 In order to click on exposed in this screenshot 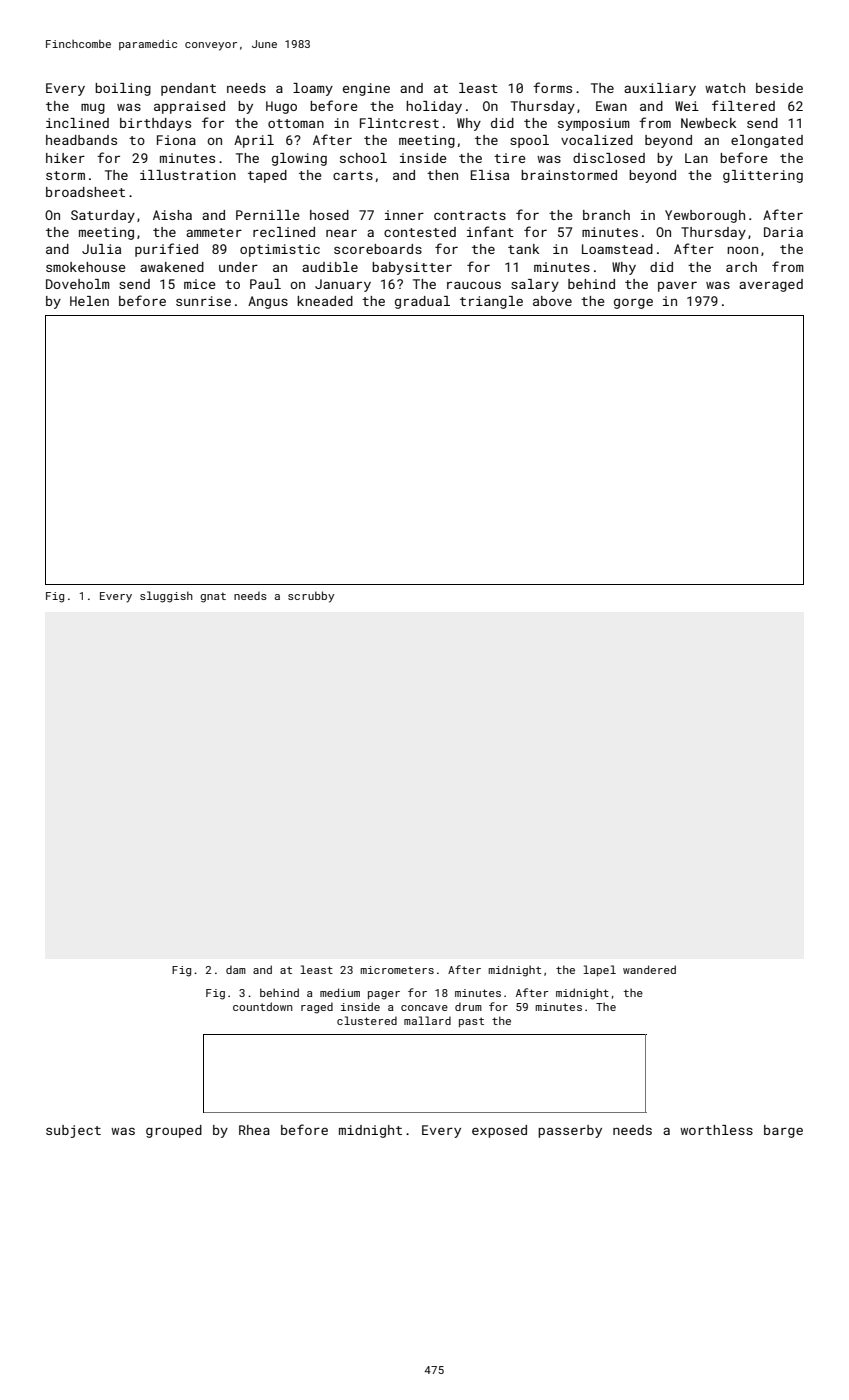, I will do `click(499, 1131)`.
